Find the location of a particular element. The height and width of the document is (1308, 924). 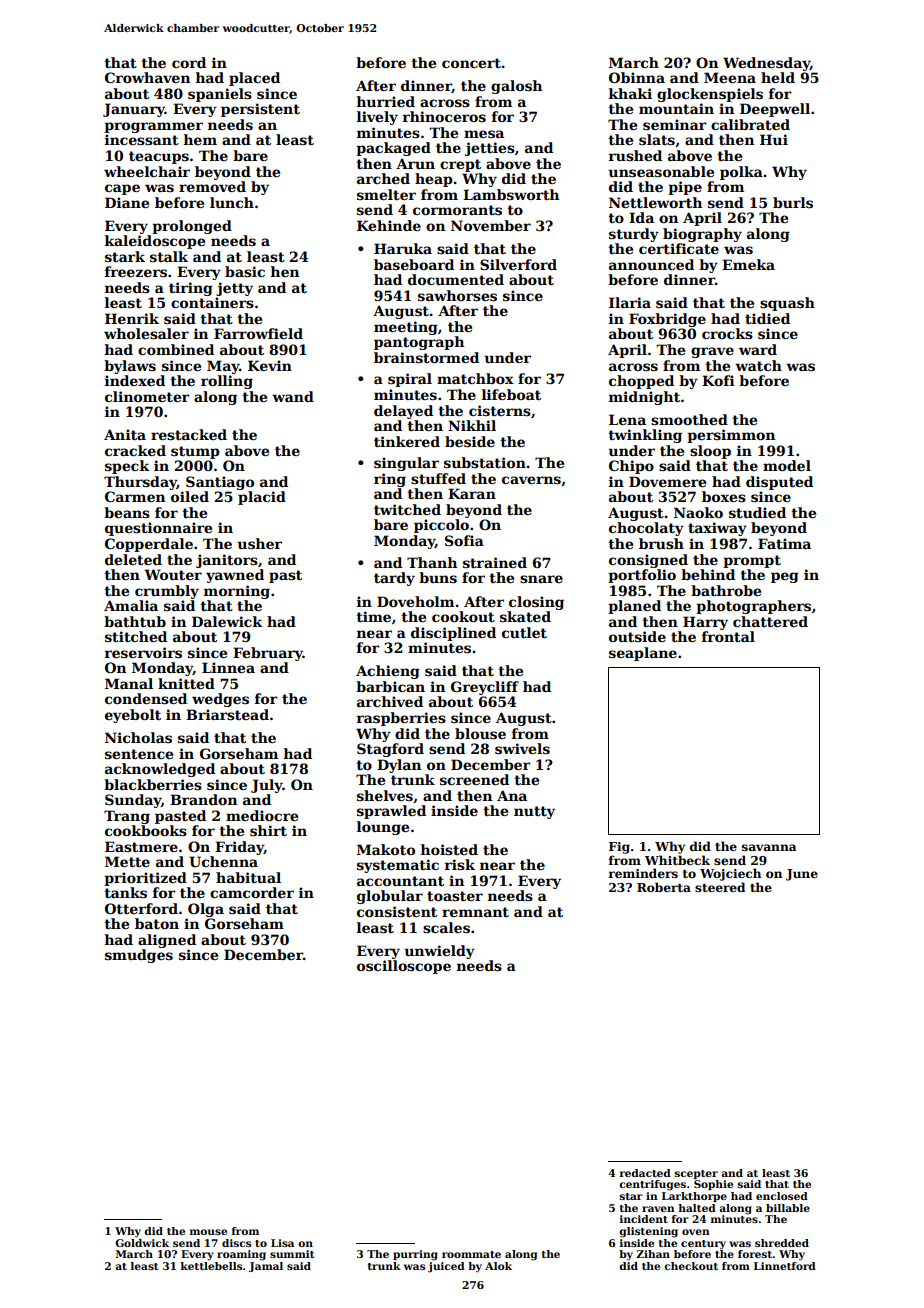

held is located at coordinates (778, 77).
